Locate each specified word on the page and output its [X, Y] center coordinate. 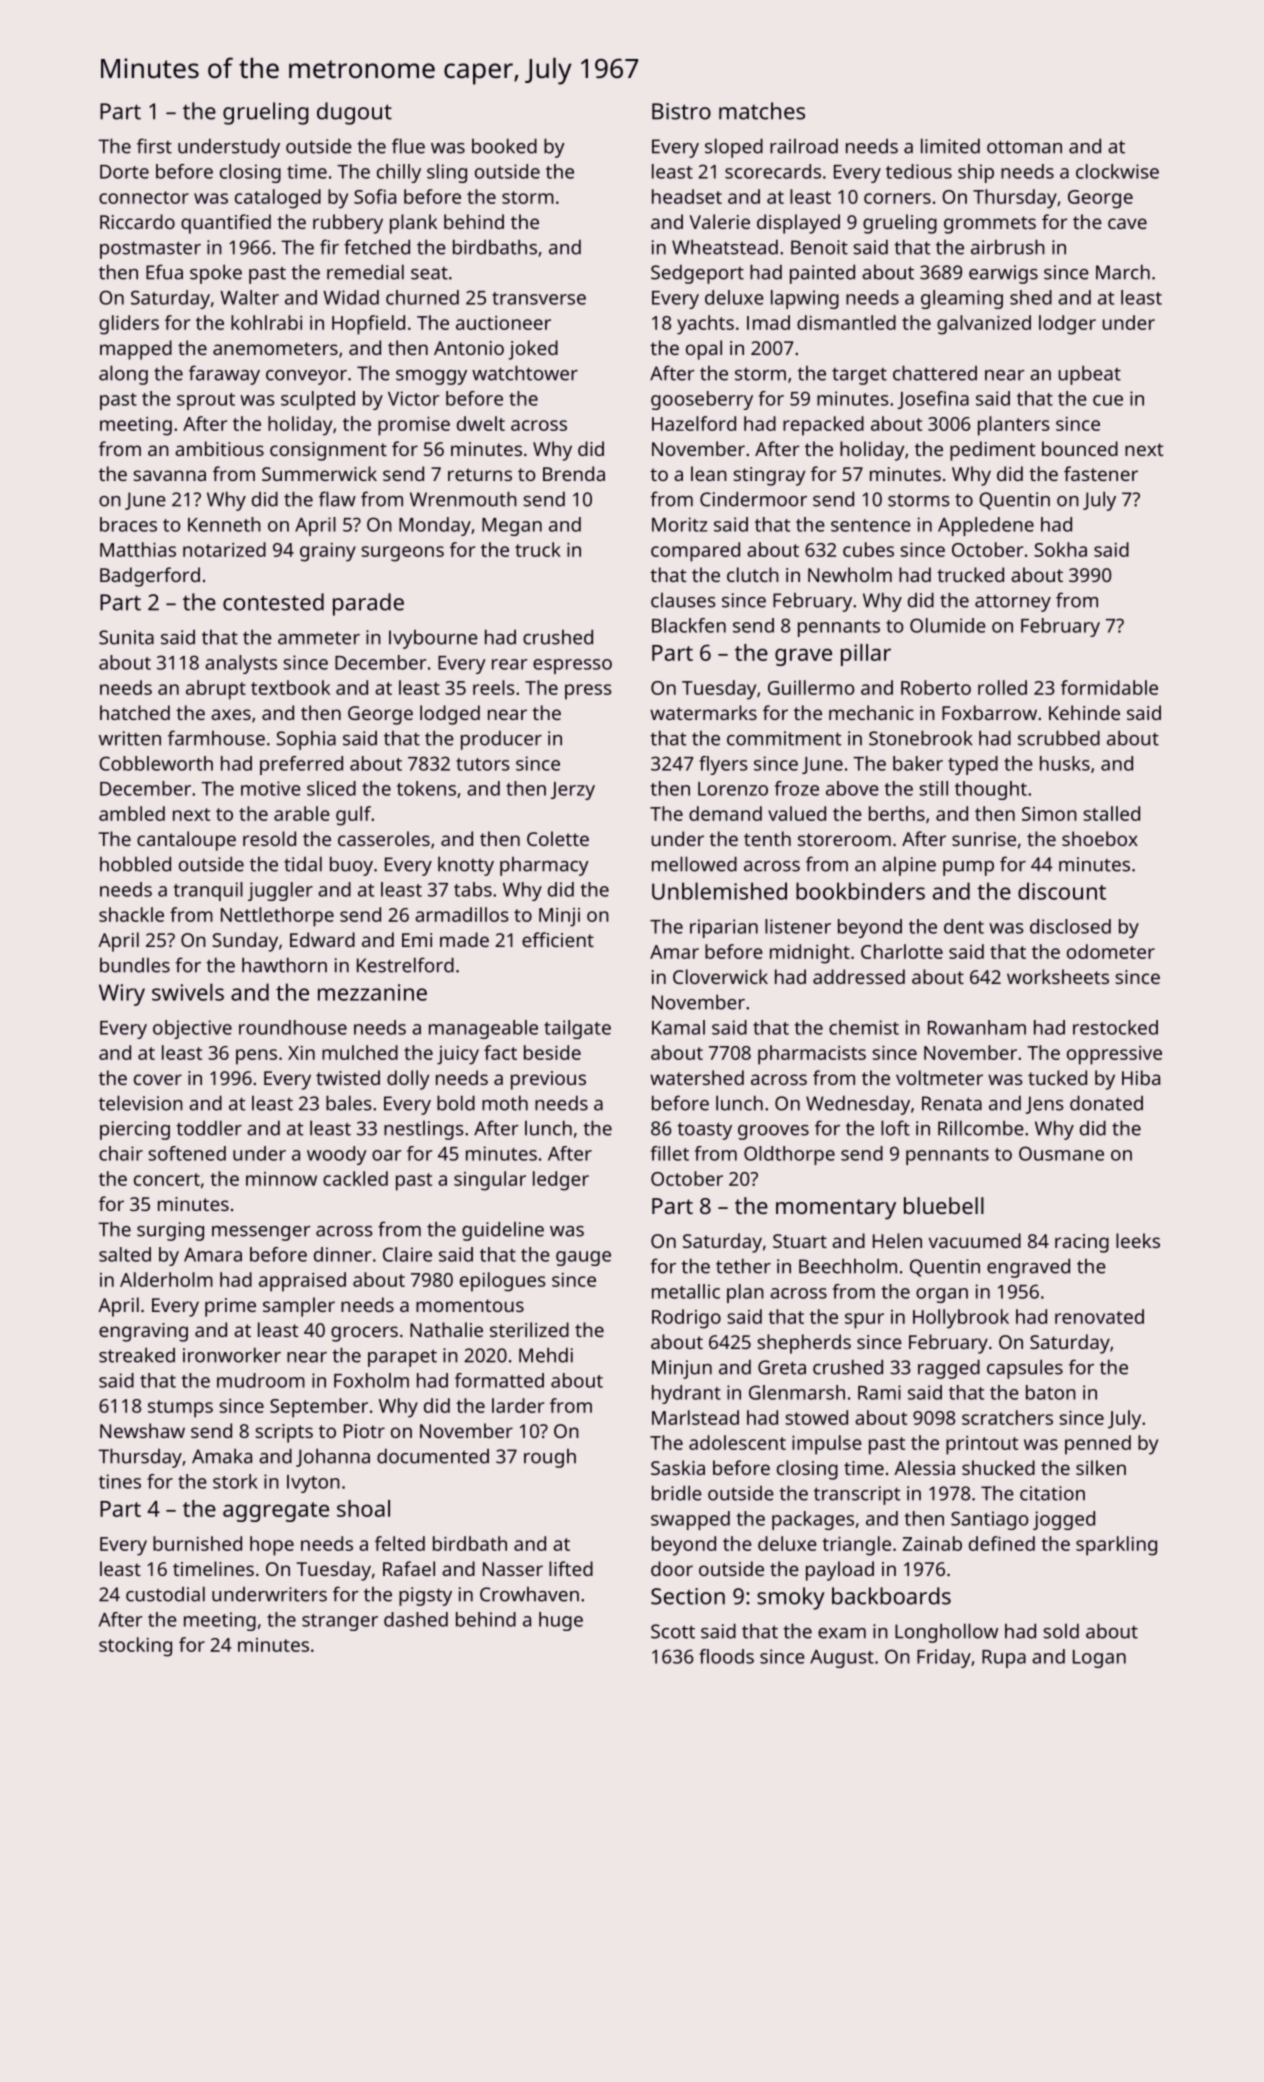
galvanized [984, 325]
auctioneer [503, 323]
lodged [450, 715]
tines [120, 1481]
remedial [365, 272]
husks [1065, 763]
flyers [723, 765]
